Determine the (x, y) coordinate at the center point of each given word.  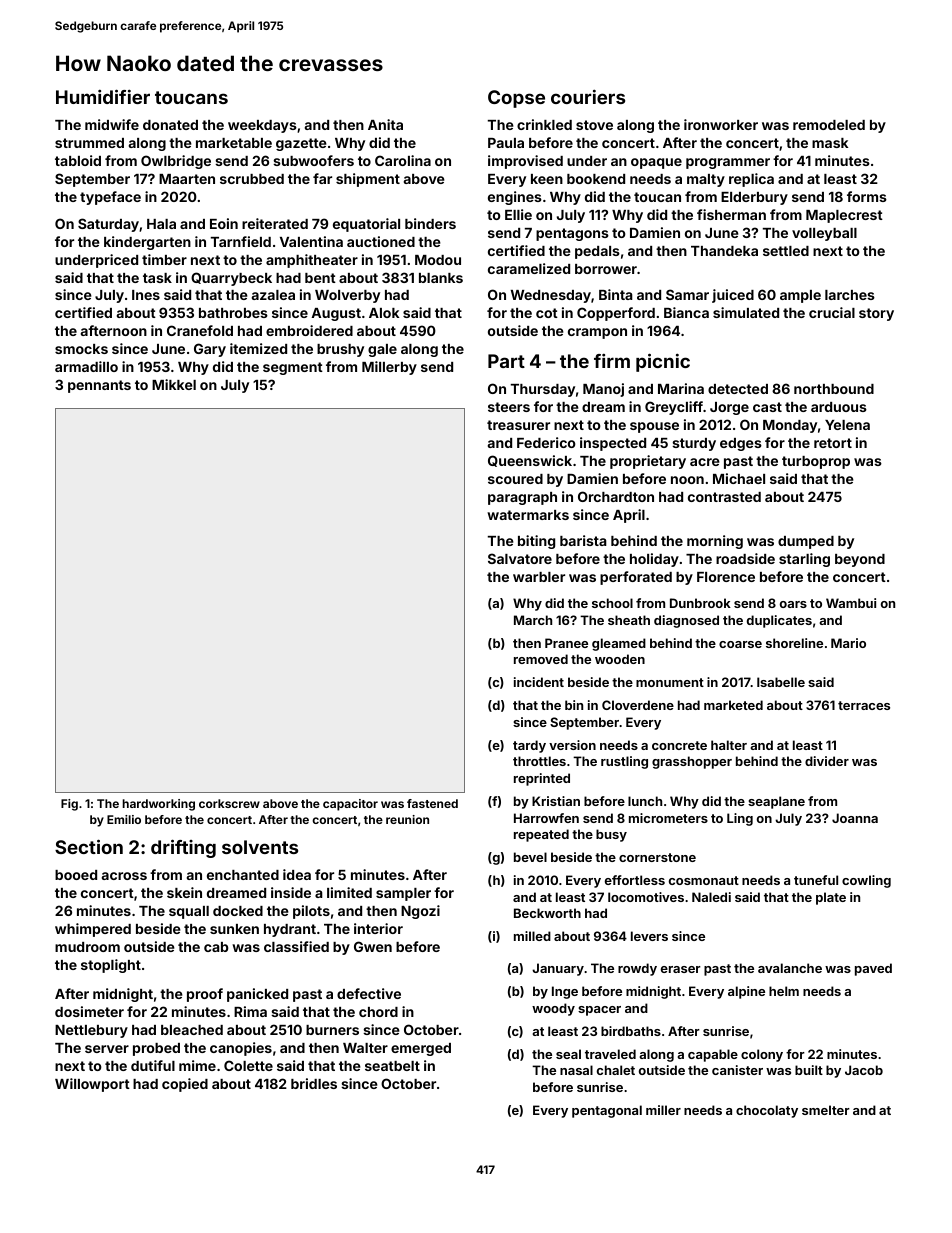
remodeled (829, 125)
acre (705, 462)
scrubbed (252, 179)
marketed (733, 705)
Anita (385, 124)
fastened (432, 803)
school (612, 603)
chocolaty (767, 1111)
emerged (421, 1049)
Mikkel (174, 384)
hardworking (158, 805)
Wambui (851, 603)
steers (509, 407)
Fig (69, 805)
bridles (314, 1083)
